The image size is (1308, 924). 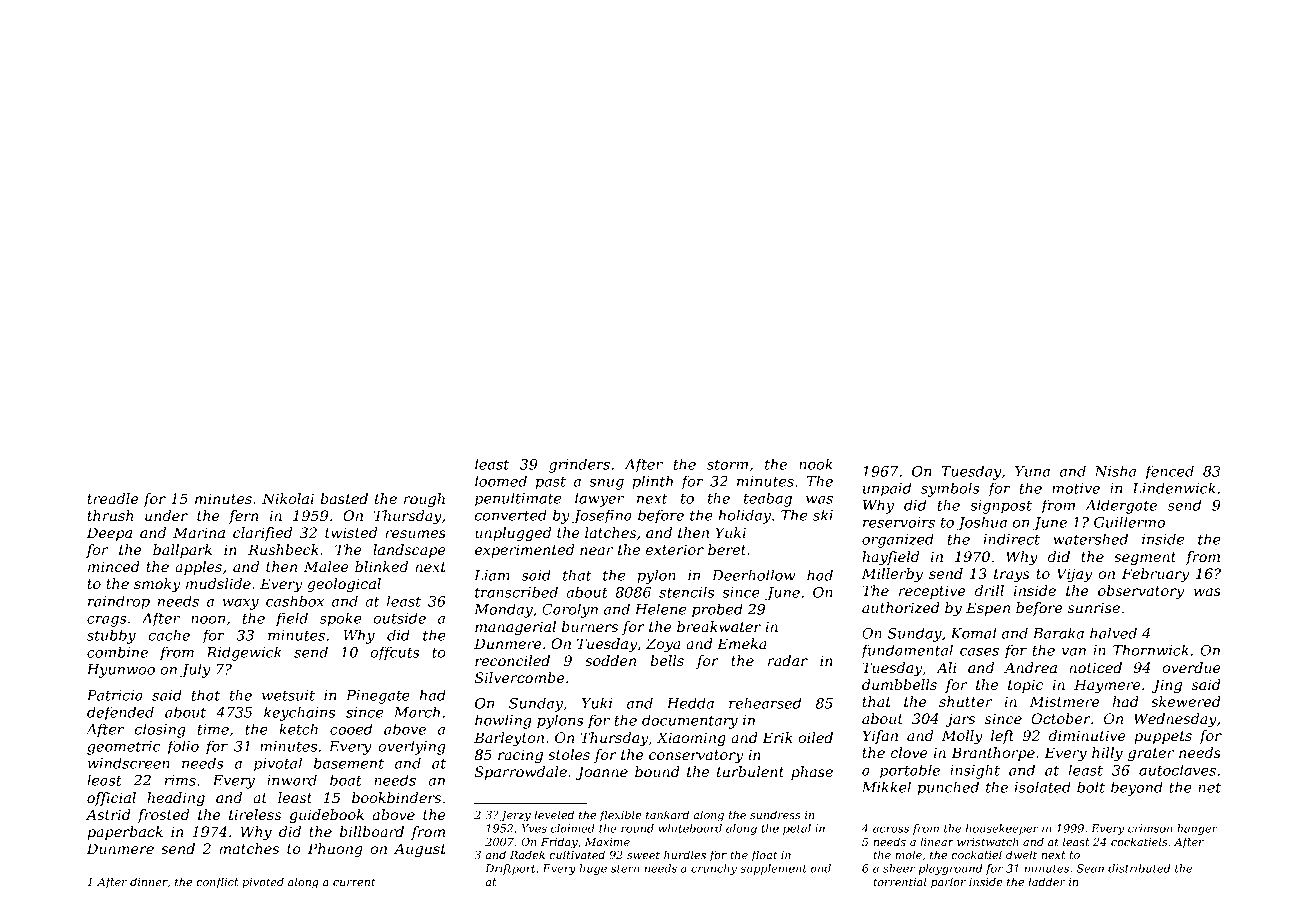 What do you see at coordinates (288, 498) in the screenshot?
I see `Nikolai` at bounding box center [288, 498].
